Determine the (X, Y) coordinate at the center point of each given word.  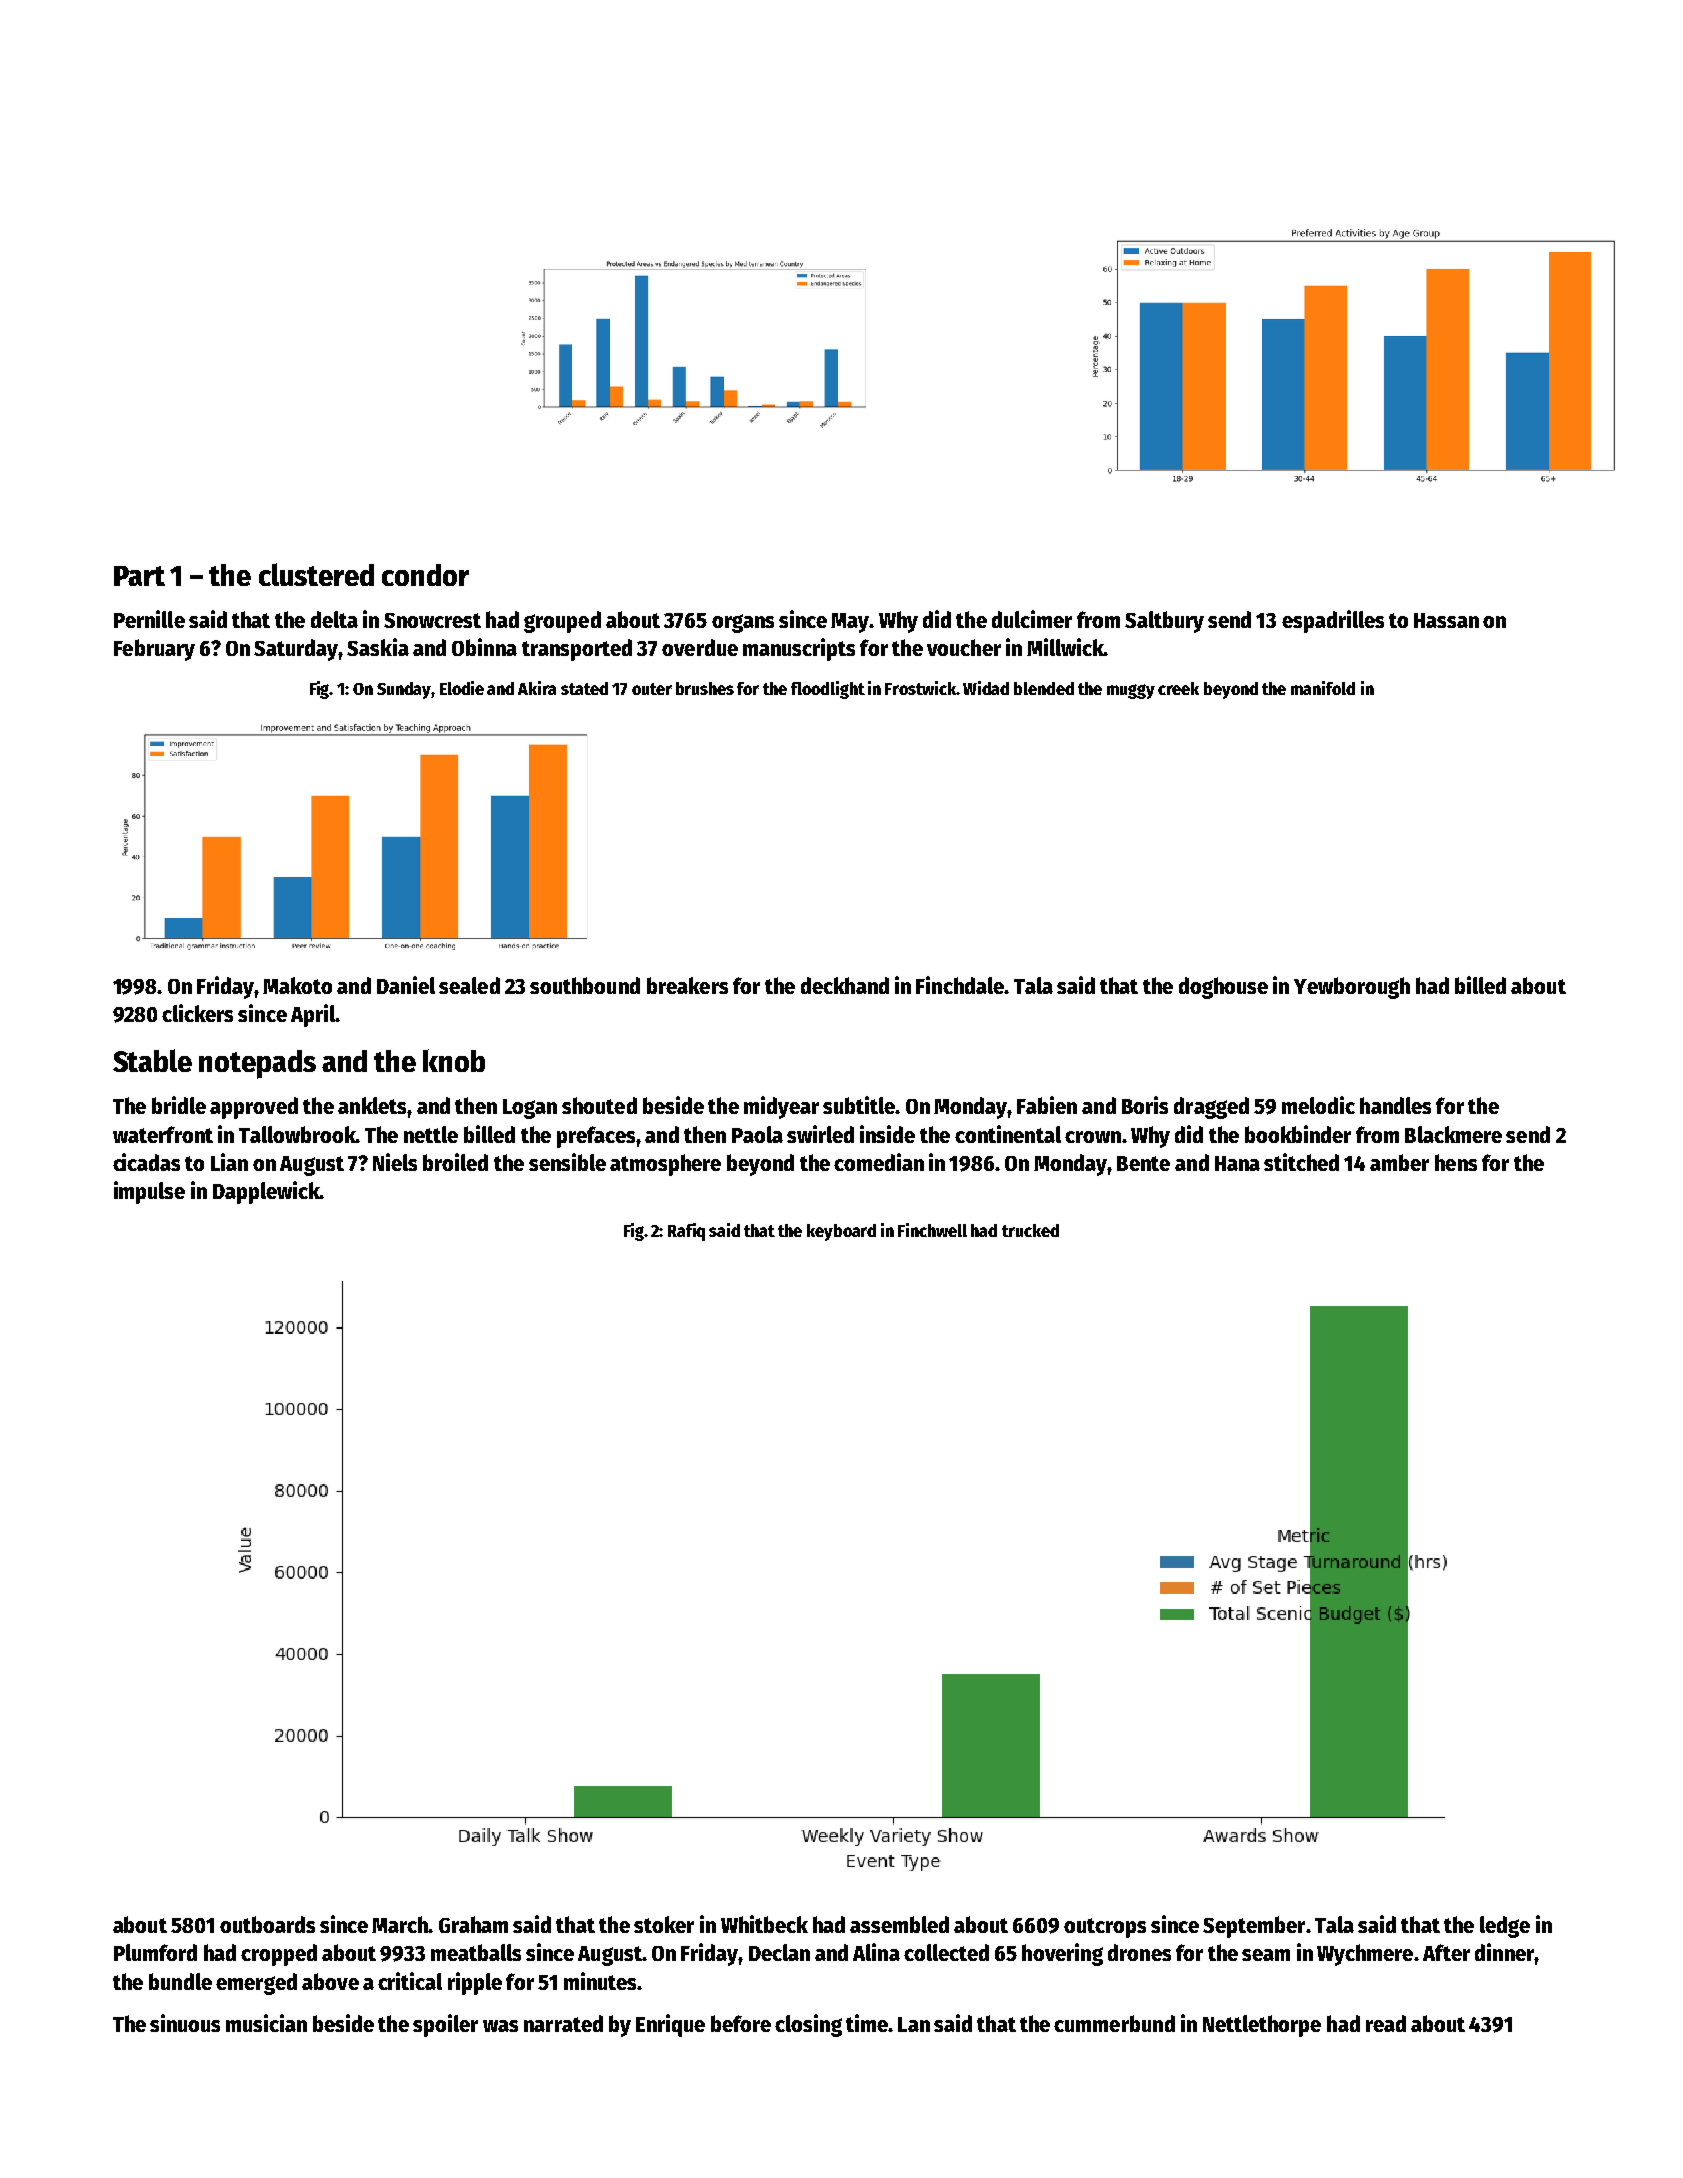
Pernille (149, 619)
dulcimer (1032, 619)
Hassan (1446, 620)
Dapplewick (266, 1192)
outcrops (1105, 1928)
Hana (1237, 1163)
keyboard (841, 1232)
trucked (1030, 1230)
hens (1456, 1162)
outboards (267, 1924)
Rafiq (686, 1232)
